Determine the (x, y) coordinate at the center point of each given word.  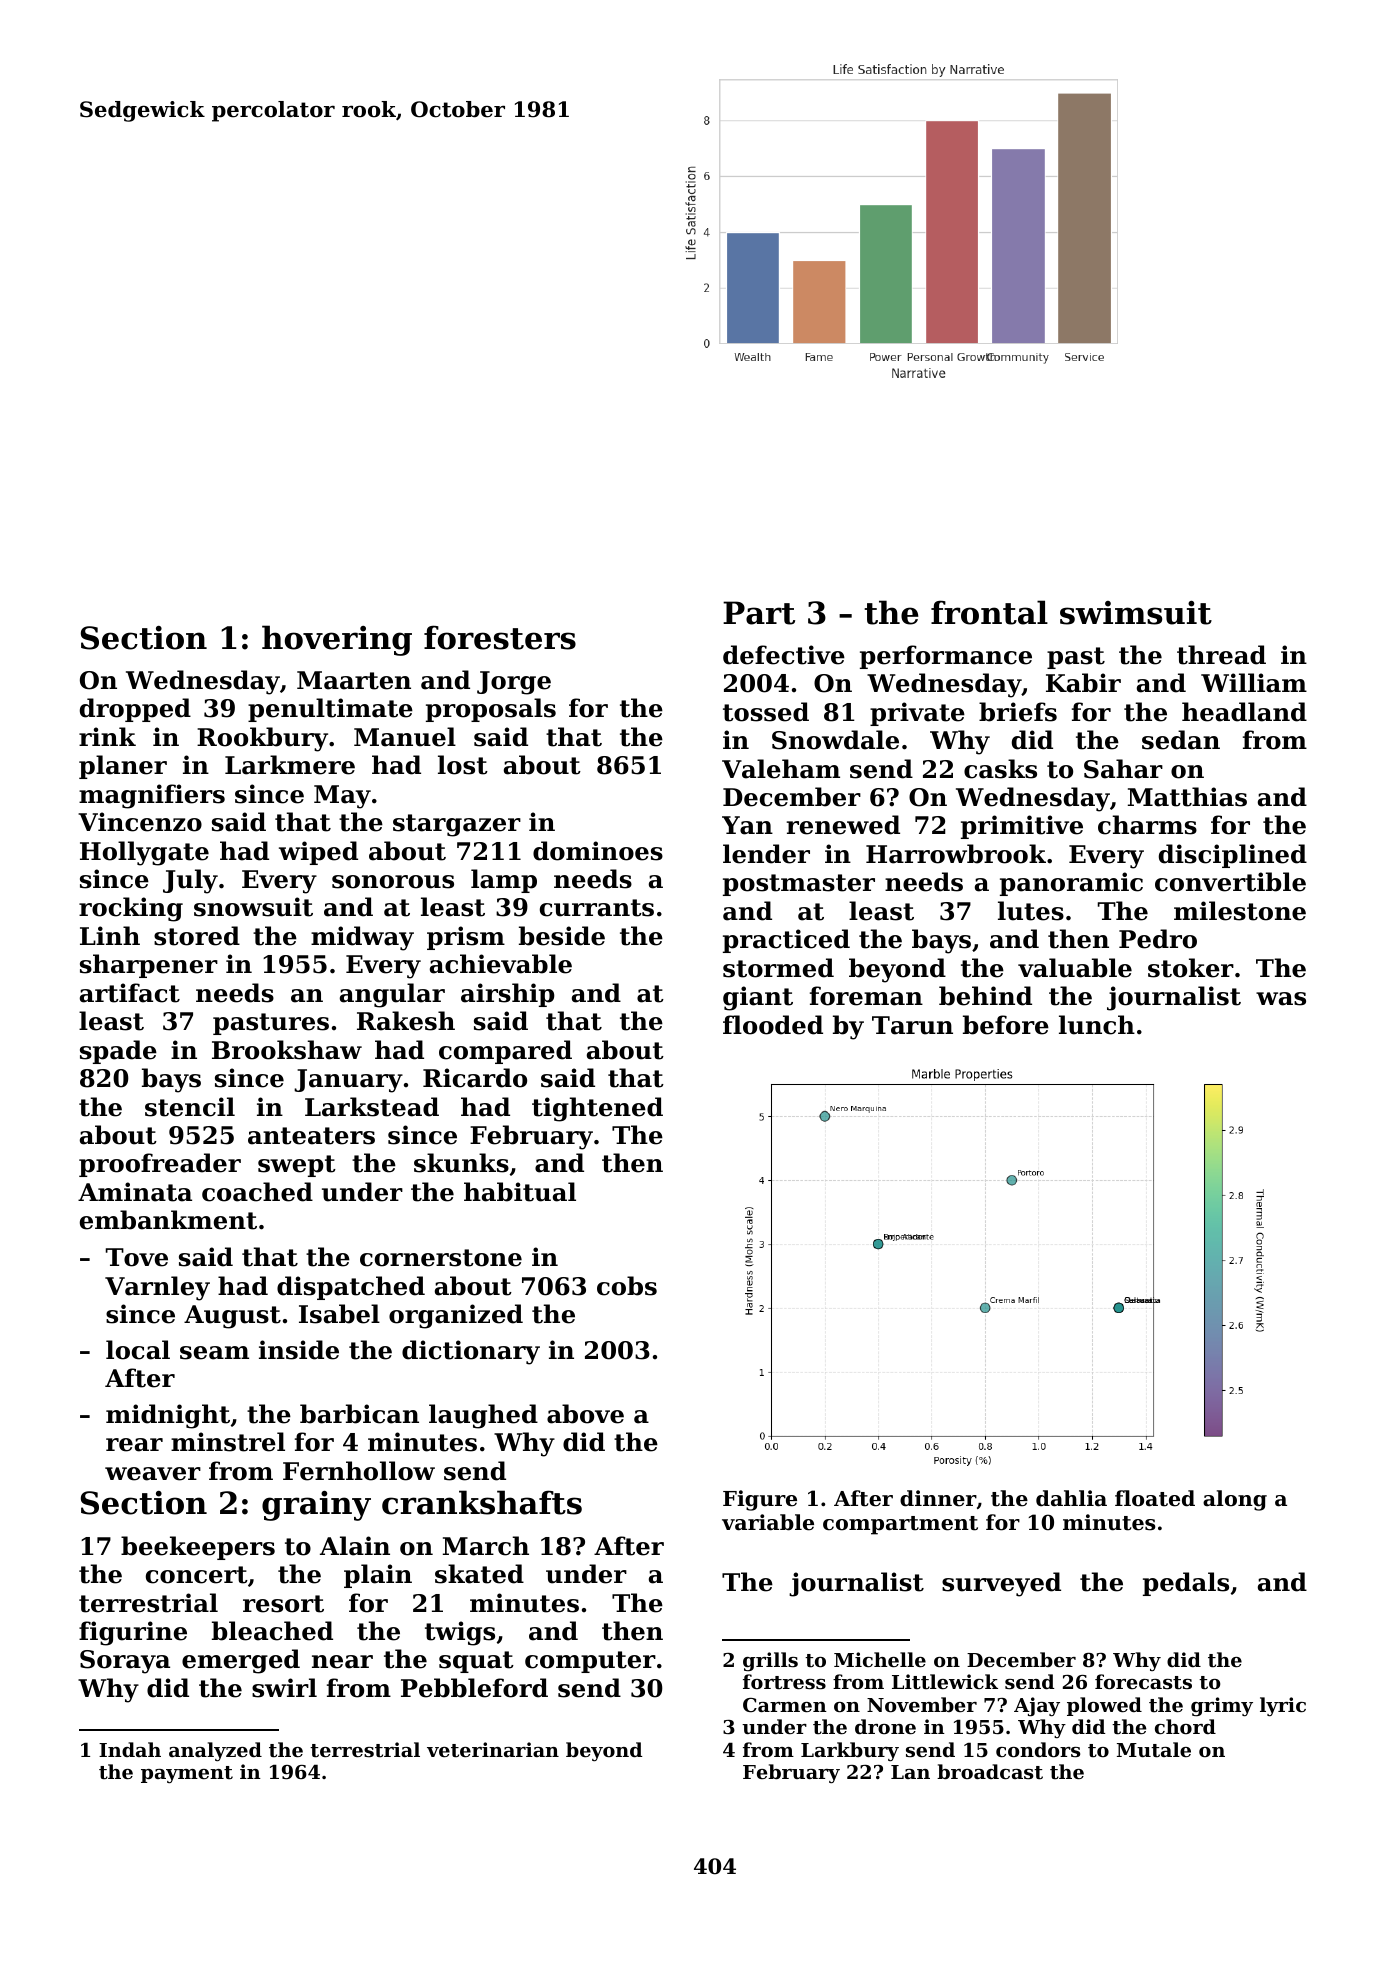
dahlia (1071, 1498)
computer (590, 1662)
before (1006, 1025)
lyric (1283, 1706)
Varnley (157, 1288)
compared (505, 1052)
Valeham (781, 769)
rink (107, 736)
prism (466, 938)
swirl (284, 1688)
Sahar (1123, 769)
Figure (760, 1500)
